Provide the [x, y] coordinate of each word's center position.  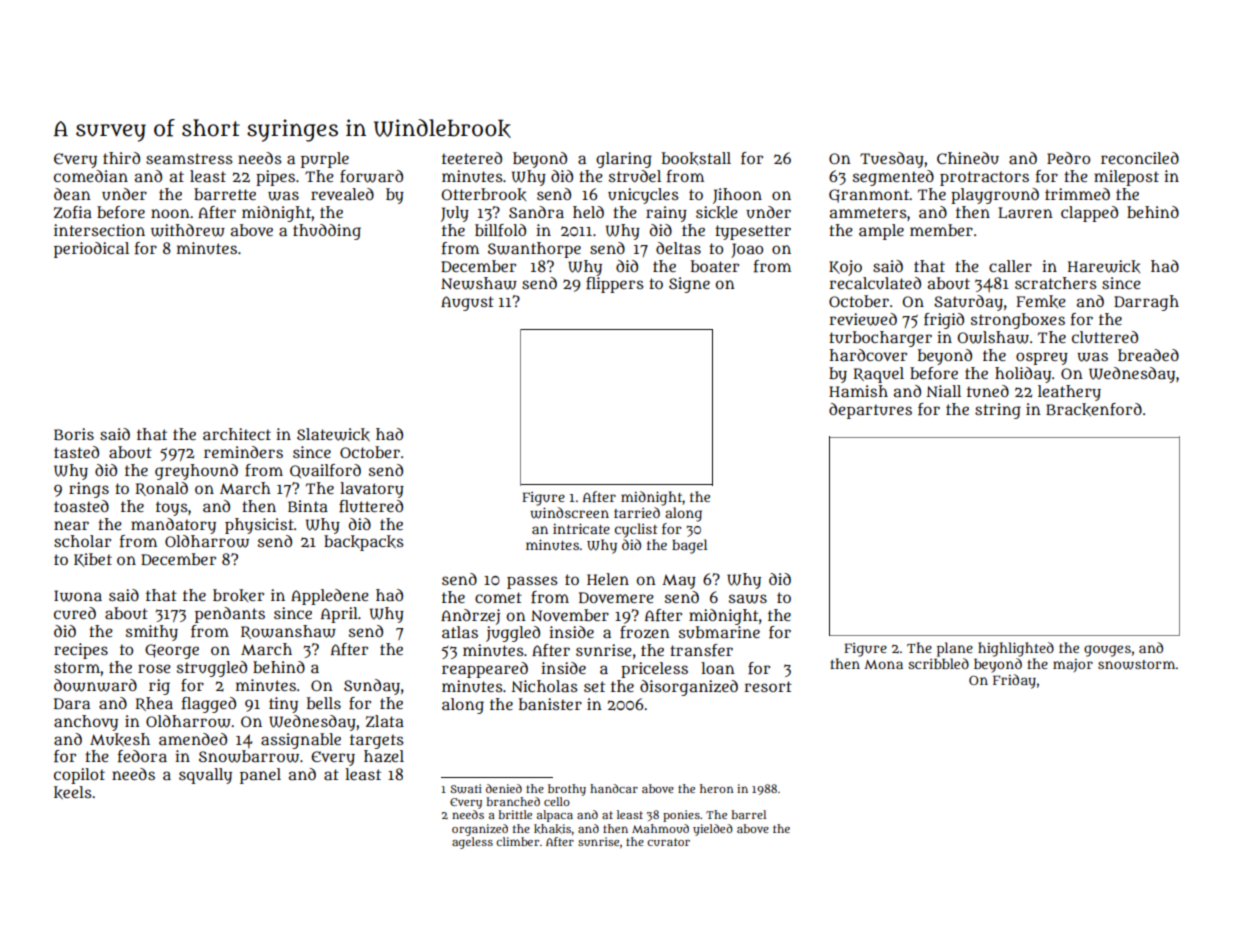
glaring [624, 160]
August [467, 303]
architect [237, 434]
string [998, 411]
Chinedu [968, 158]
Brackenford [1094, 409]
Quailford [325, 471]
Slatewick [333, 434]
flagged [209, 705]
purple [325, 160]
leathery [1069, 393]
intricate [581, 528]
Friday [1014, 681]
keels [73, 792]
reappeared [485, 670]
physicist [259, 526]
